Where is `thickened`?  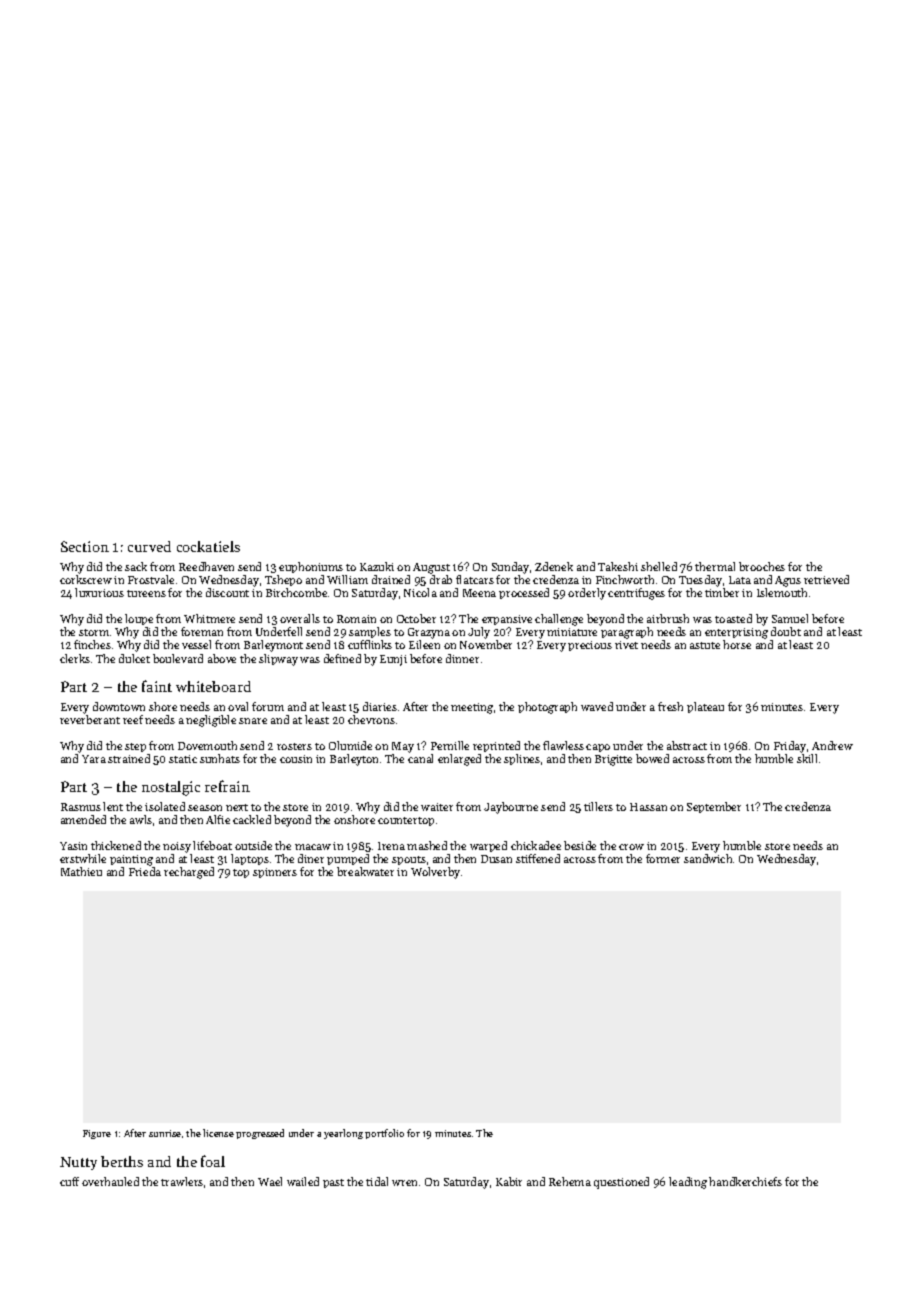
thickened is located at coordinates (116, 845).
